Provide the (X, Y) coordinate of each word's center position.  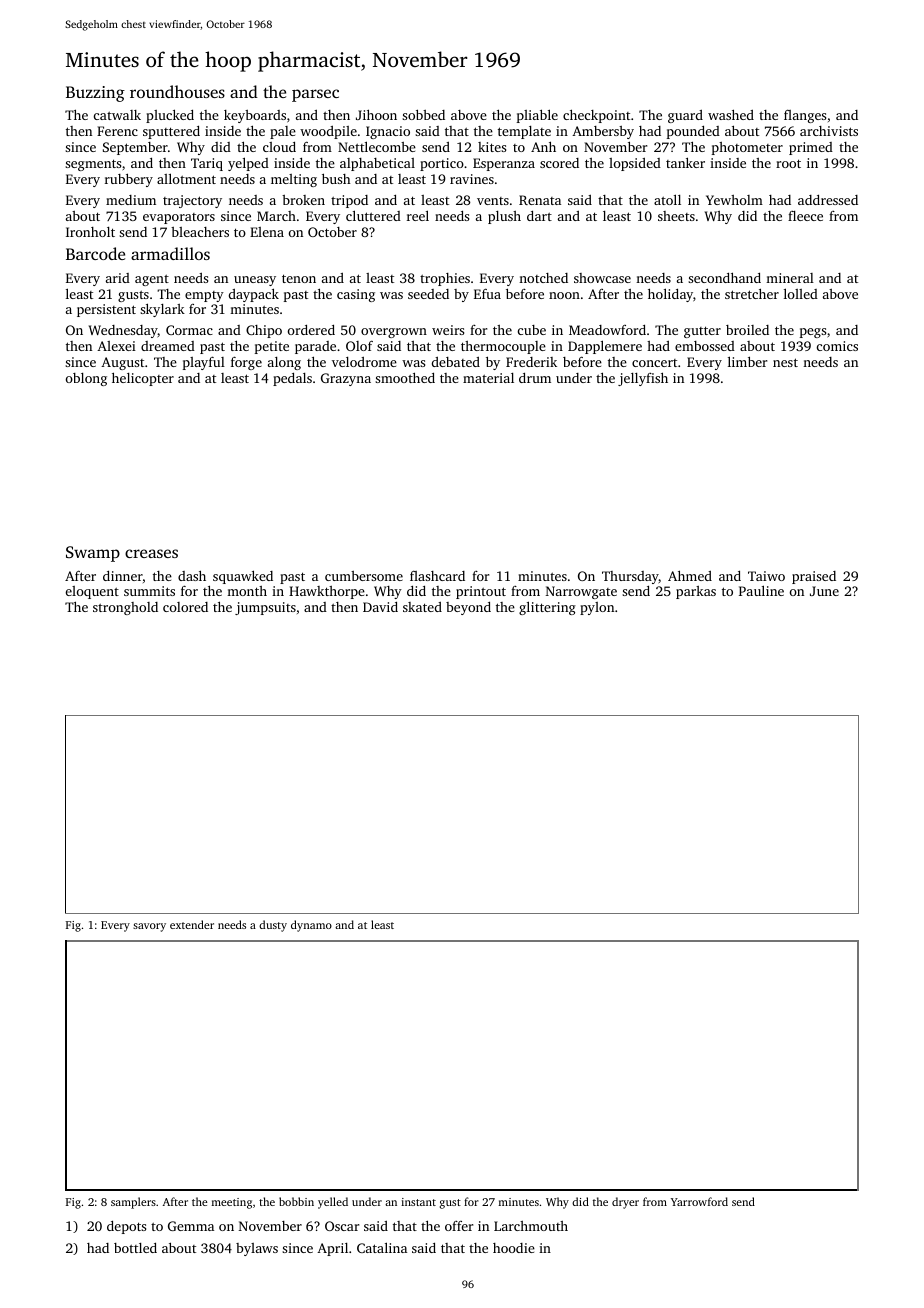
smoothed (405, 377)
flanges (805, 116)
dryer (625, 1203)
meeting (232, 1203)
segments (93, 165)
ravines (472, 179)
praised (814, 577)
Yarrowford (699, 1201)
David (380, 607)
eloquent (92, 592)
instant (418, 1202)
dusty (273, 926)
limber (747, 361)
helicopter (143, 379)
